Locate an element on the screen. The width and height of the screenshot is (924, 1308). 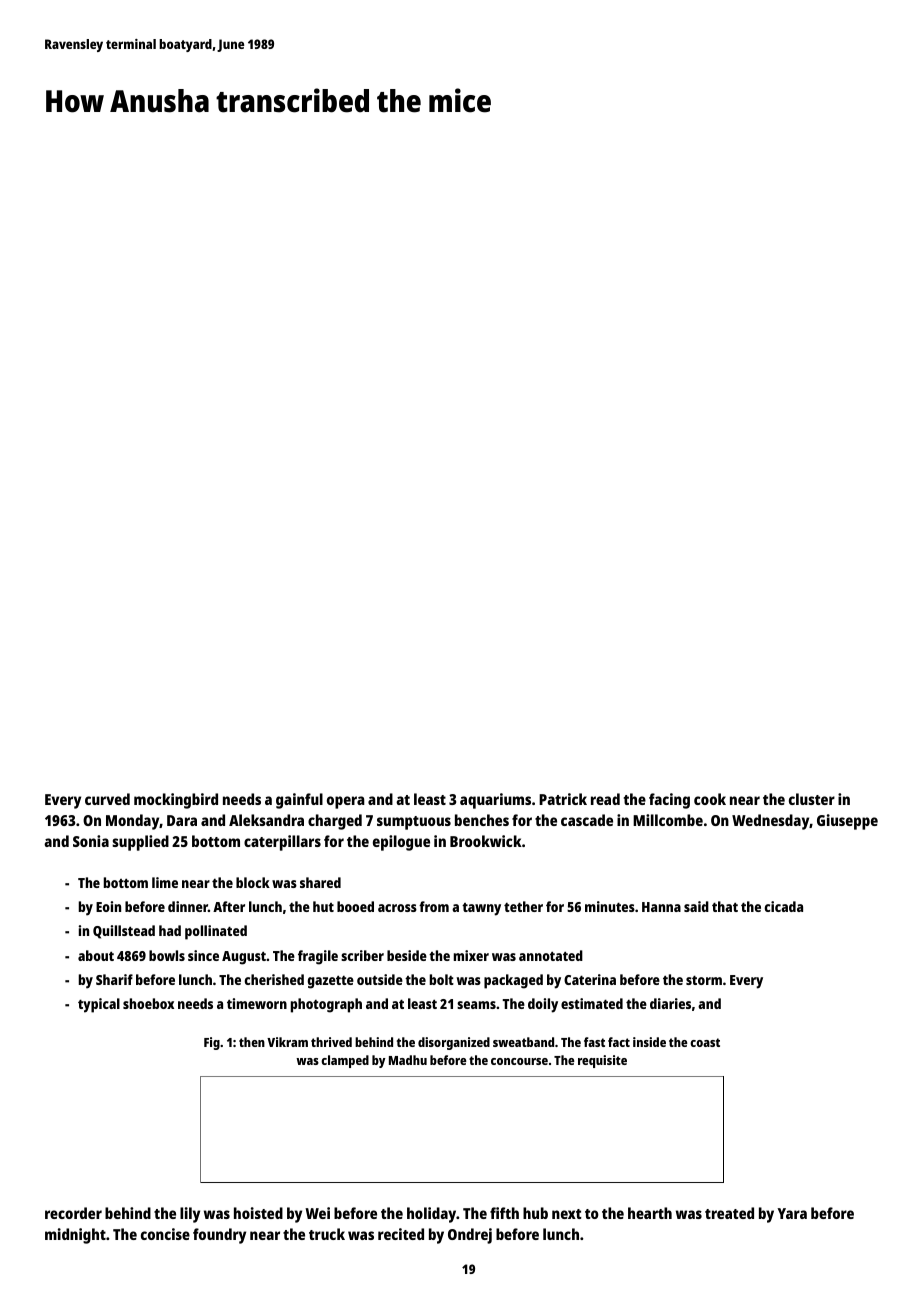
curved is located at coordinates (107, 799).
